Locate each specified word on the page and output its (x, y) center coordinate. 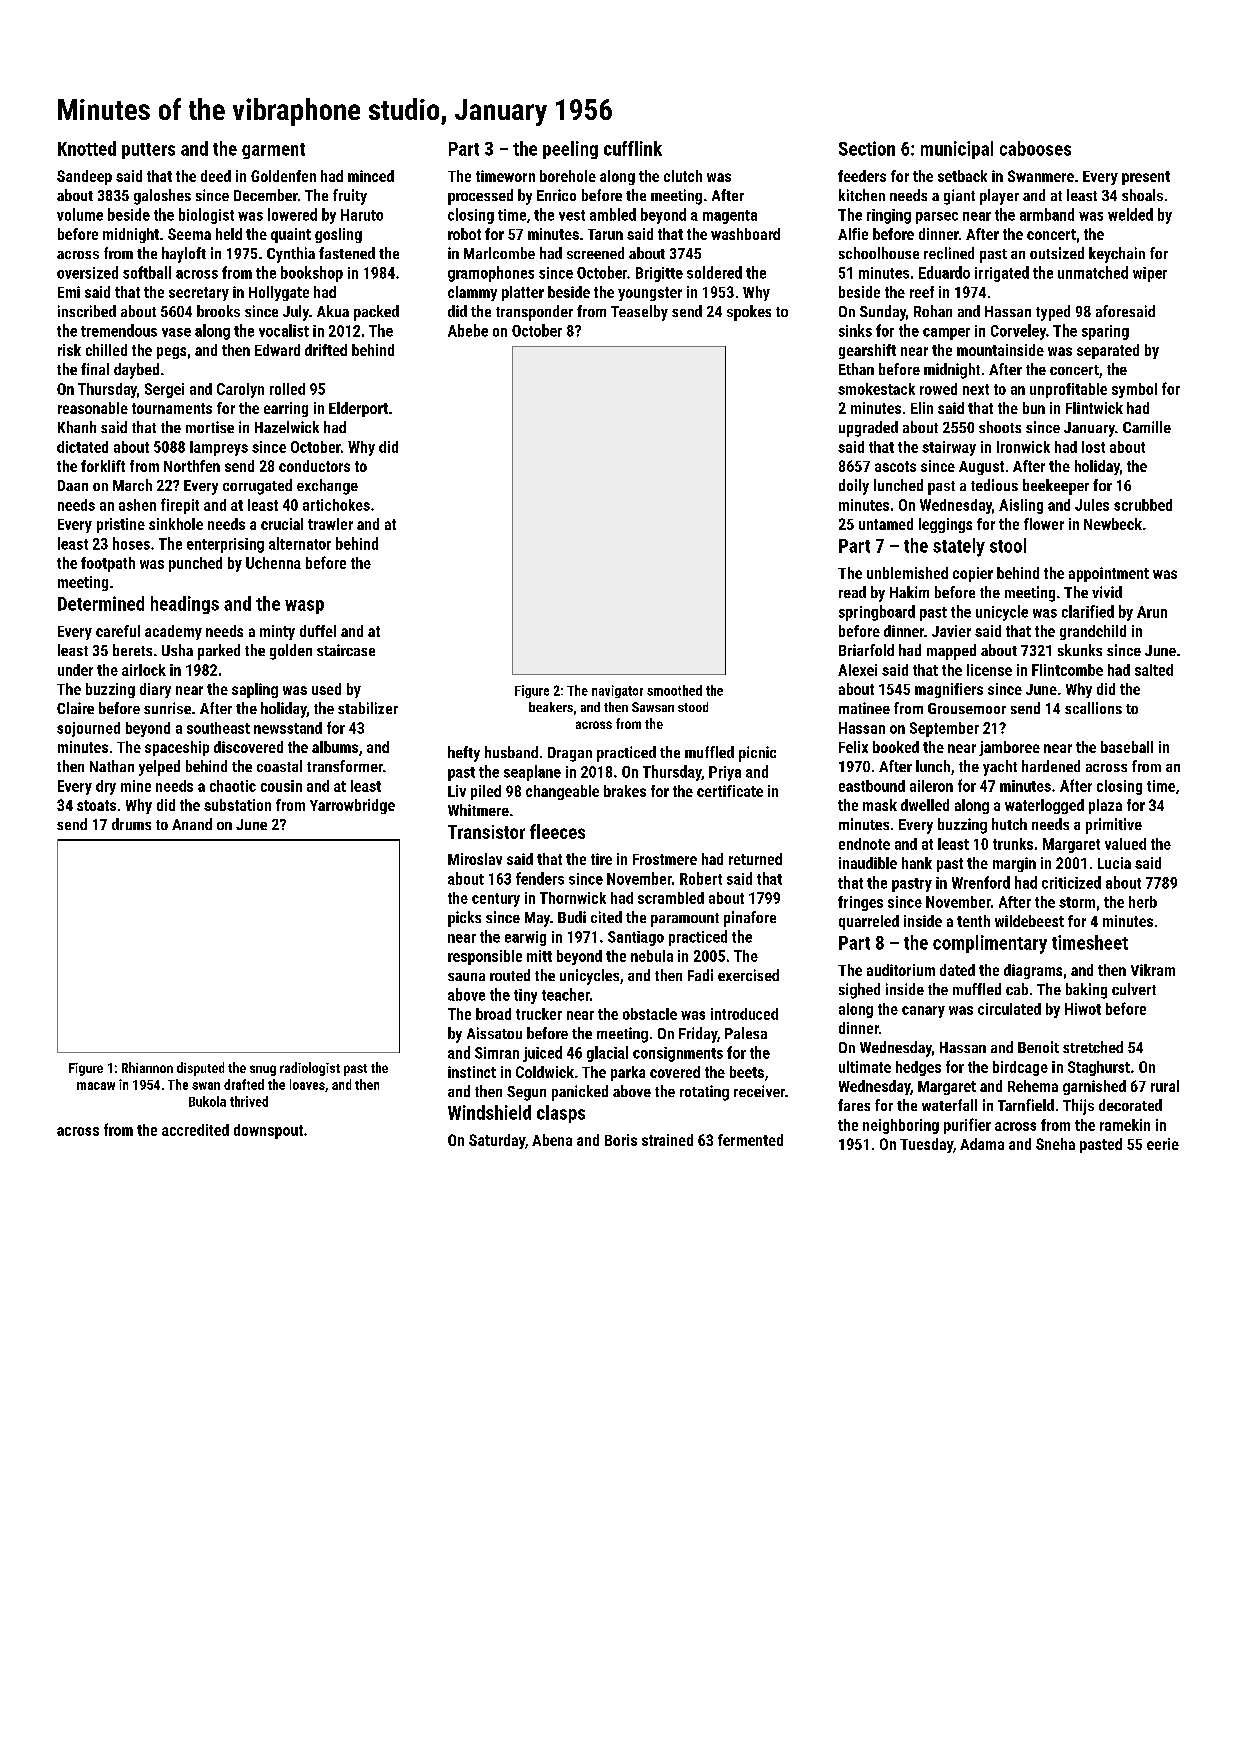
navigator (617, 691)
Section (867, 148)
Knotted (87, 148)
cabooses (1035, 148)
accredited (195, 1130)
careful (118, 631)
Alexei (857, 670)
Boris (621, 1140)
